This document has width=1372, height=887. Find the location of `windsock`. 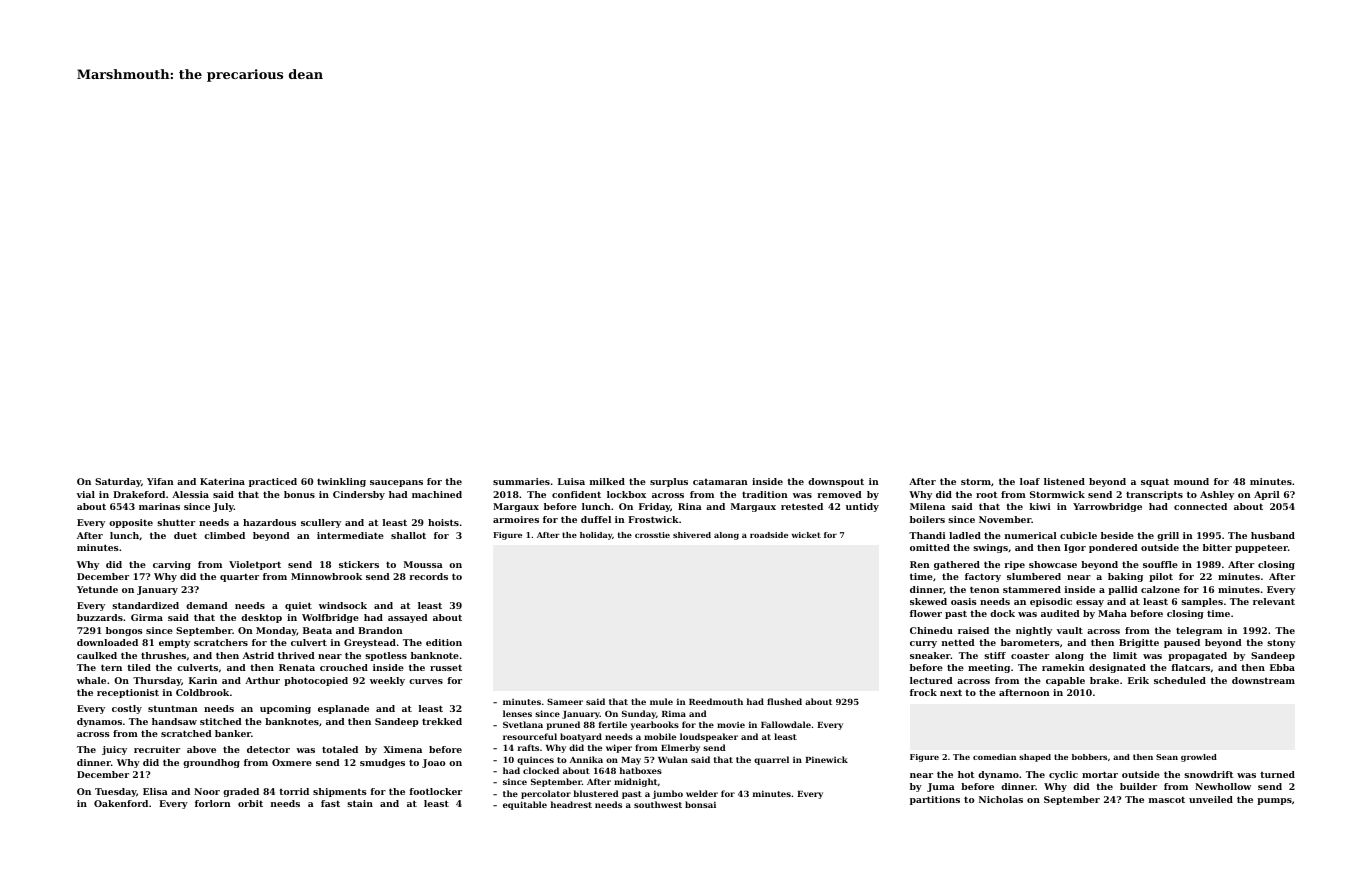

windsock is located at coordinates (343, 605).
